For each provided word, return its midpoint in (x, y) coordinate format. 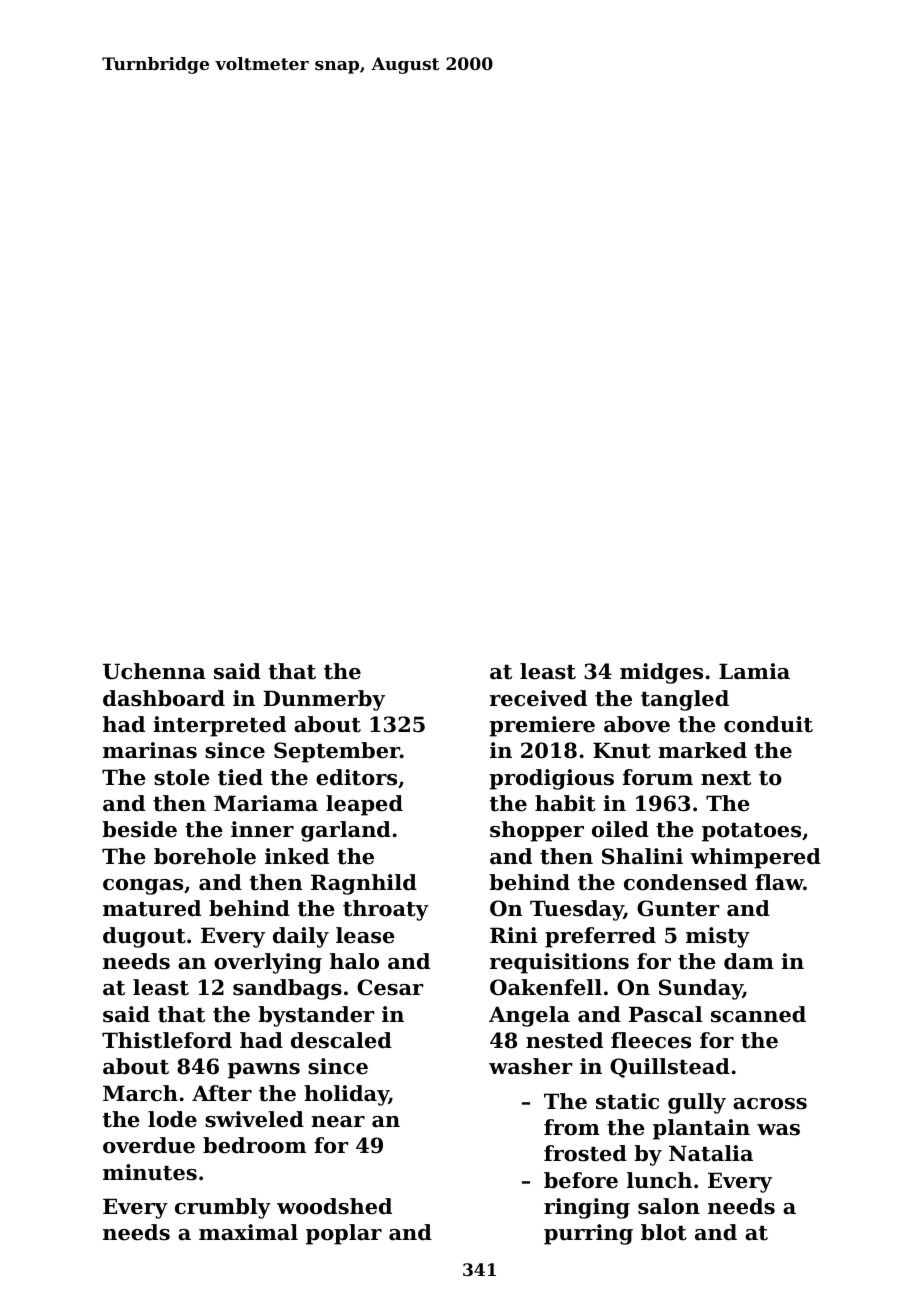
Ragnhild (364, 884)
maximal (248, 1232)
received (538, 698)
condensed (685, 882)
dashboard (164, 698)
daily (301, 937)
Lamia (754, 671)
